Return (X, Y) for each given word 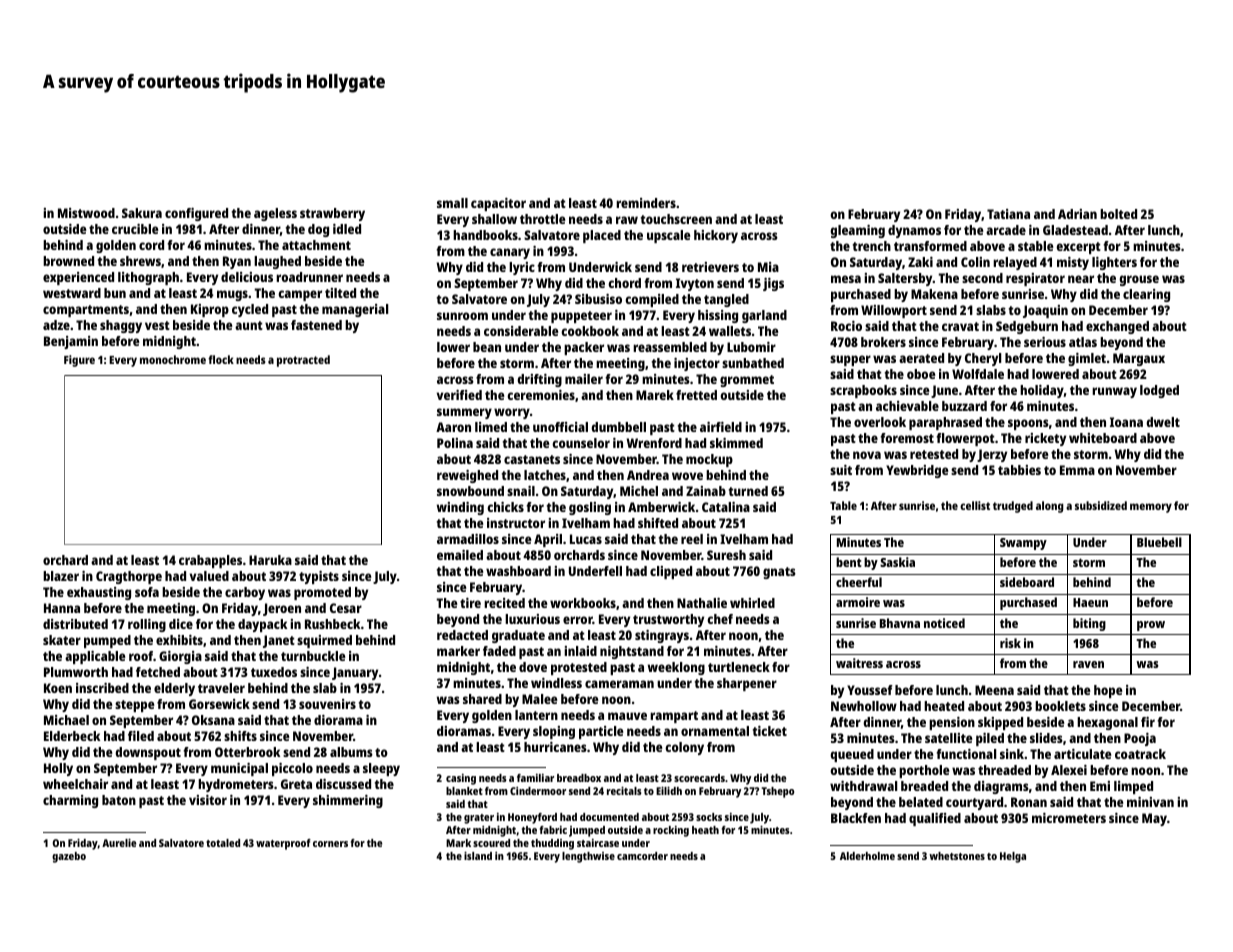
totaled (223, 843)
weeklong (676, 668)
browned (68, 261)
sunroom (462, 316)
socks (709, 817)
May (1154, 819)
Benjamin (71, 342)
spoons (1028, 424)
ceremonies (541, 395)
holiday (1042, 391)
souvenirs (327, 704)
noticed (944, 623)
